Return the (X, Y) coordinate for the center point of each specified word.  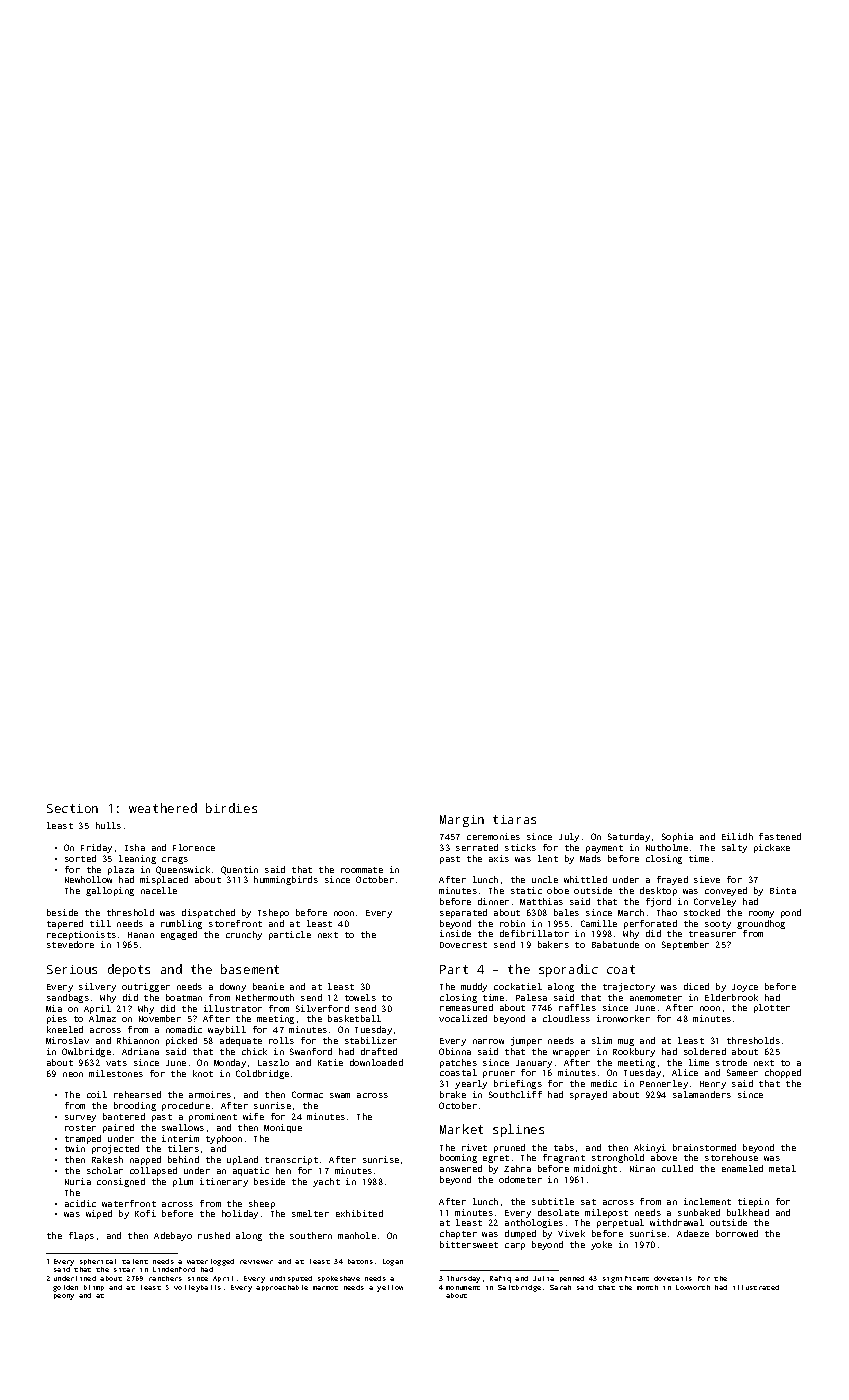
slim (602, 1040)
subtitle (553, 1201)
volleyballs (197, 1288)
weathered (163, 808)
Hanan (141, 935)
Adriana (140, 1051)
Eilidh (737, 836)
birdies (231, 808)
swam (340, 1095)
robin (512, 923)
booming (458, 1158)
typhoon (224, 1139)
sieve (707, 879)
